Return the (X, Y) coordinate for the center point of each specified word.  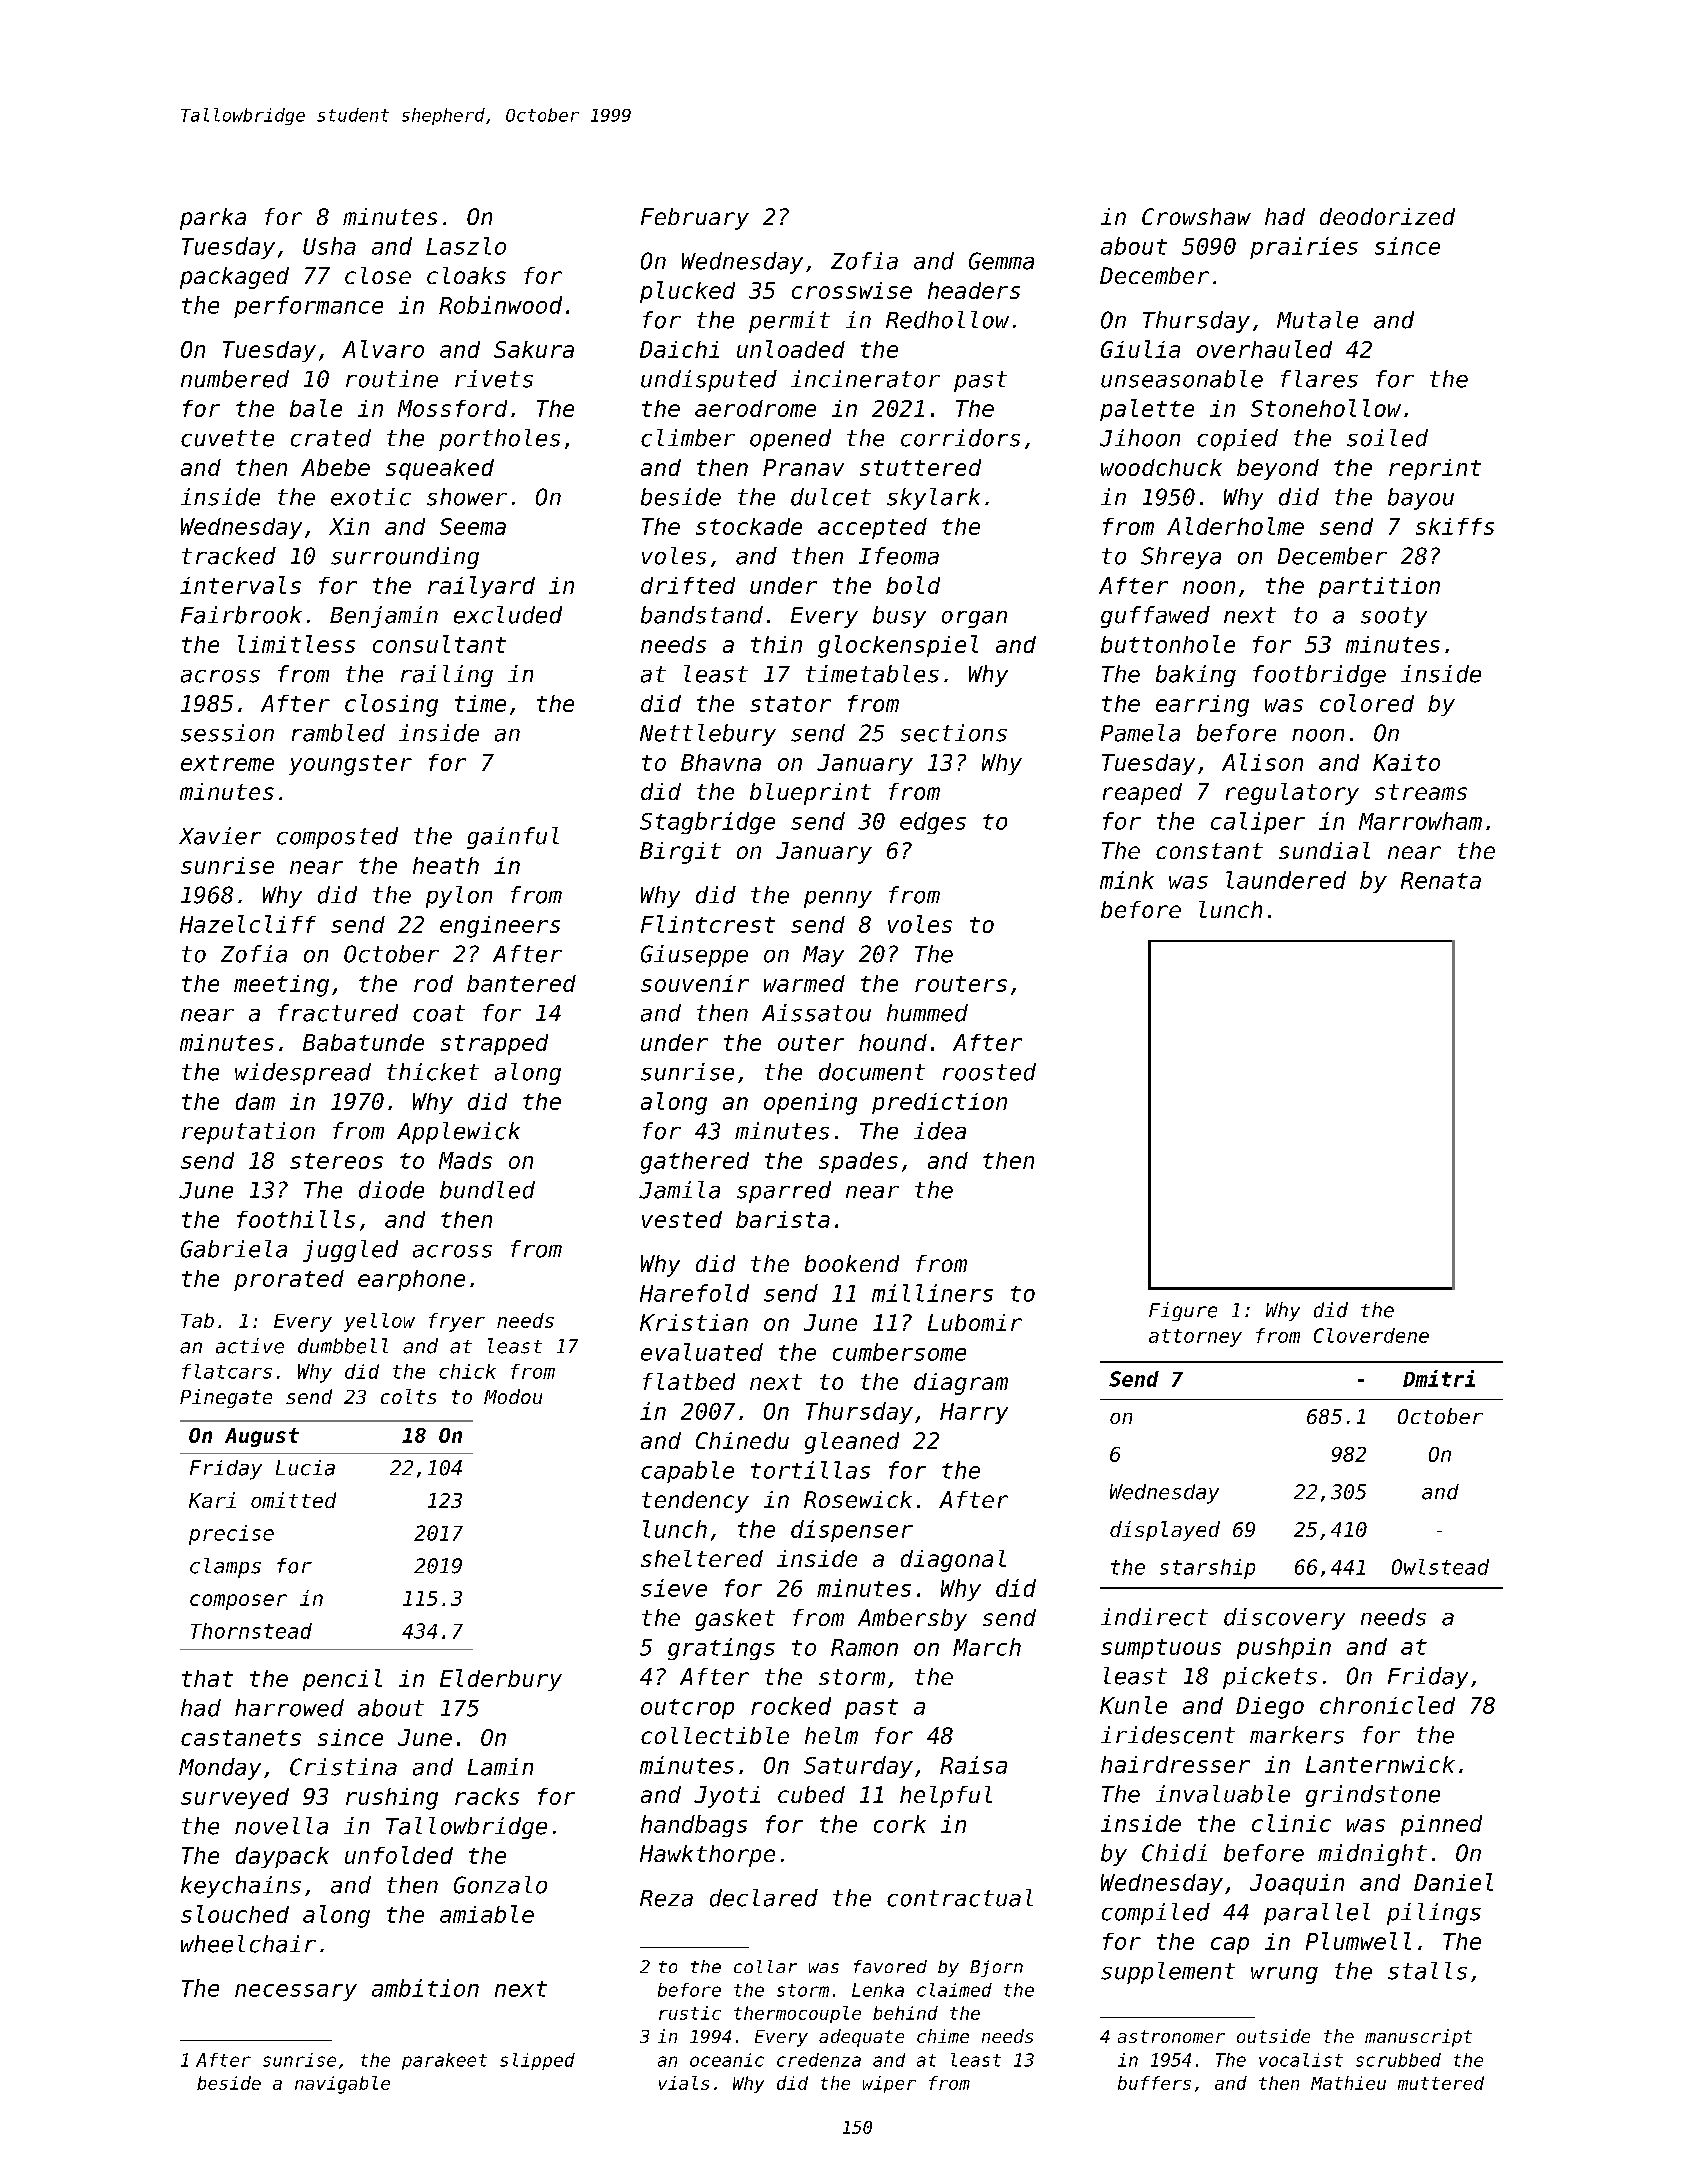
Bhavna (721, 762)
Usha (329, 246)
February (695, 219)
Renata (1441, 880)
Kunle (1133, 1705)
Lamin (500, 1767)
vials (684, 2083)
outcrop (687, 1709)
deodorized (1387, 216)
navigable (342, 2085)
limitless (296, 644)
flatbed (689, 1381)
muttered (1441, 2083)
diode (391, 1190)
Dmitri (1439, 1378)
